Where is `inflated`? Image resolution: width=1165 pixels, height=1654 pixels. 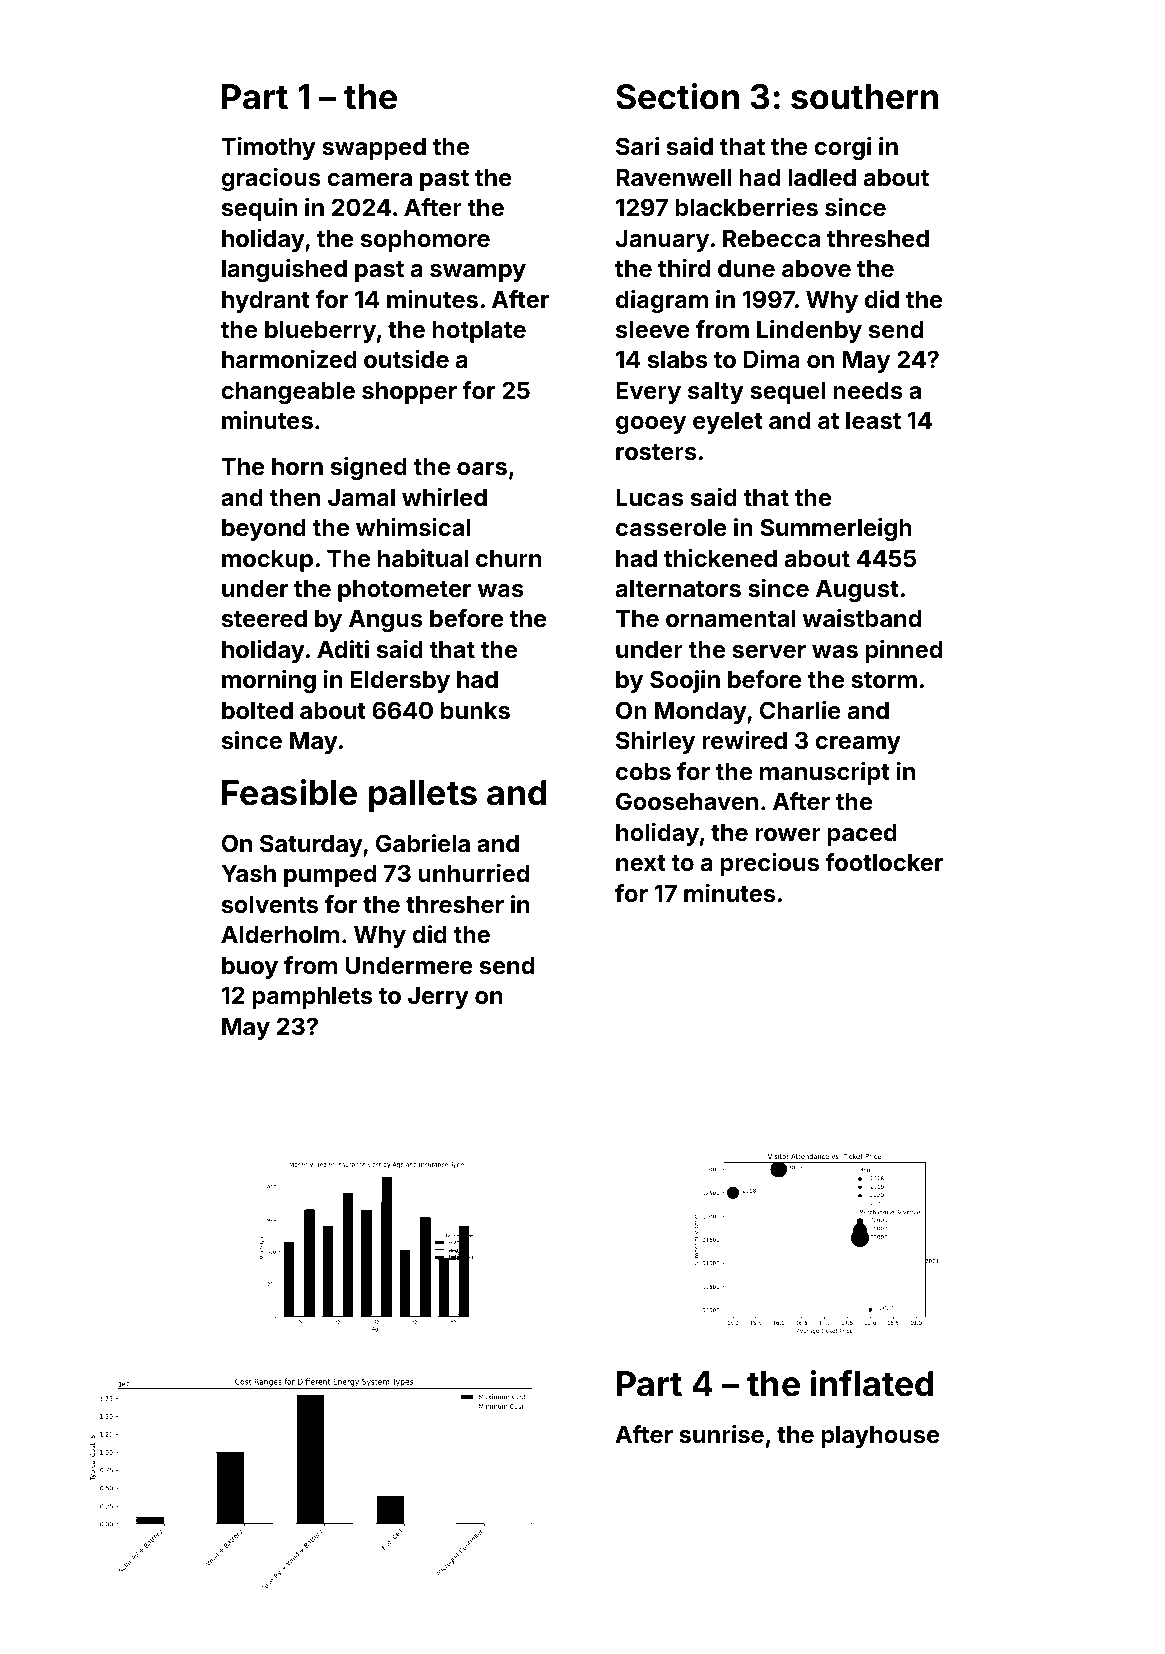 inflated is located at coordinates (872, 1383).
